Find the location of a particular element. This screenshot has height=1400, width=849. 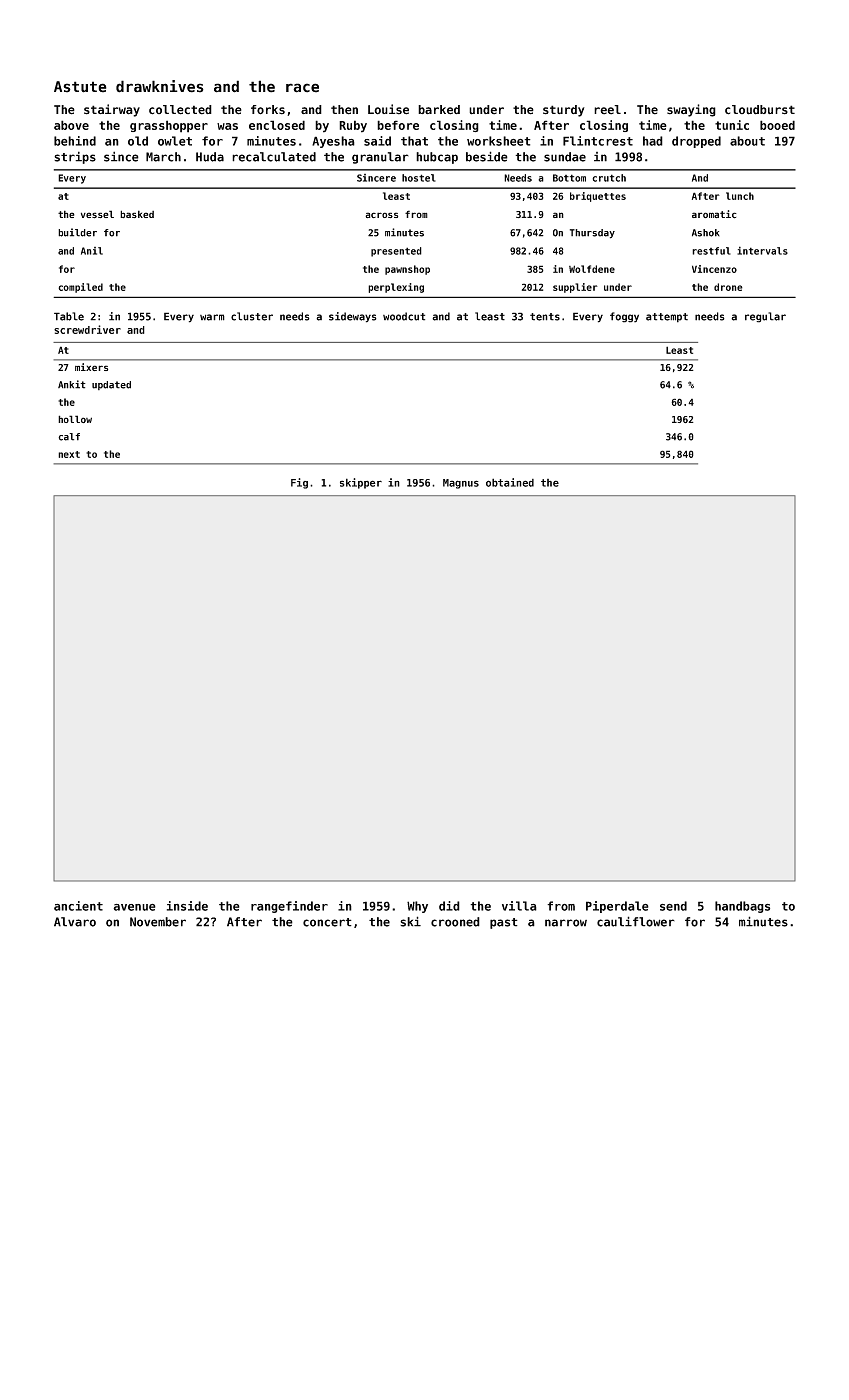

booed is located at coordinates (777, 125).
